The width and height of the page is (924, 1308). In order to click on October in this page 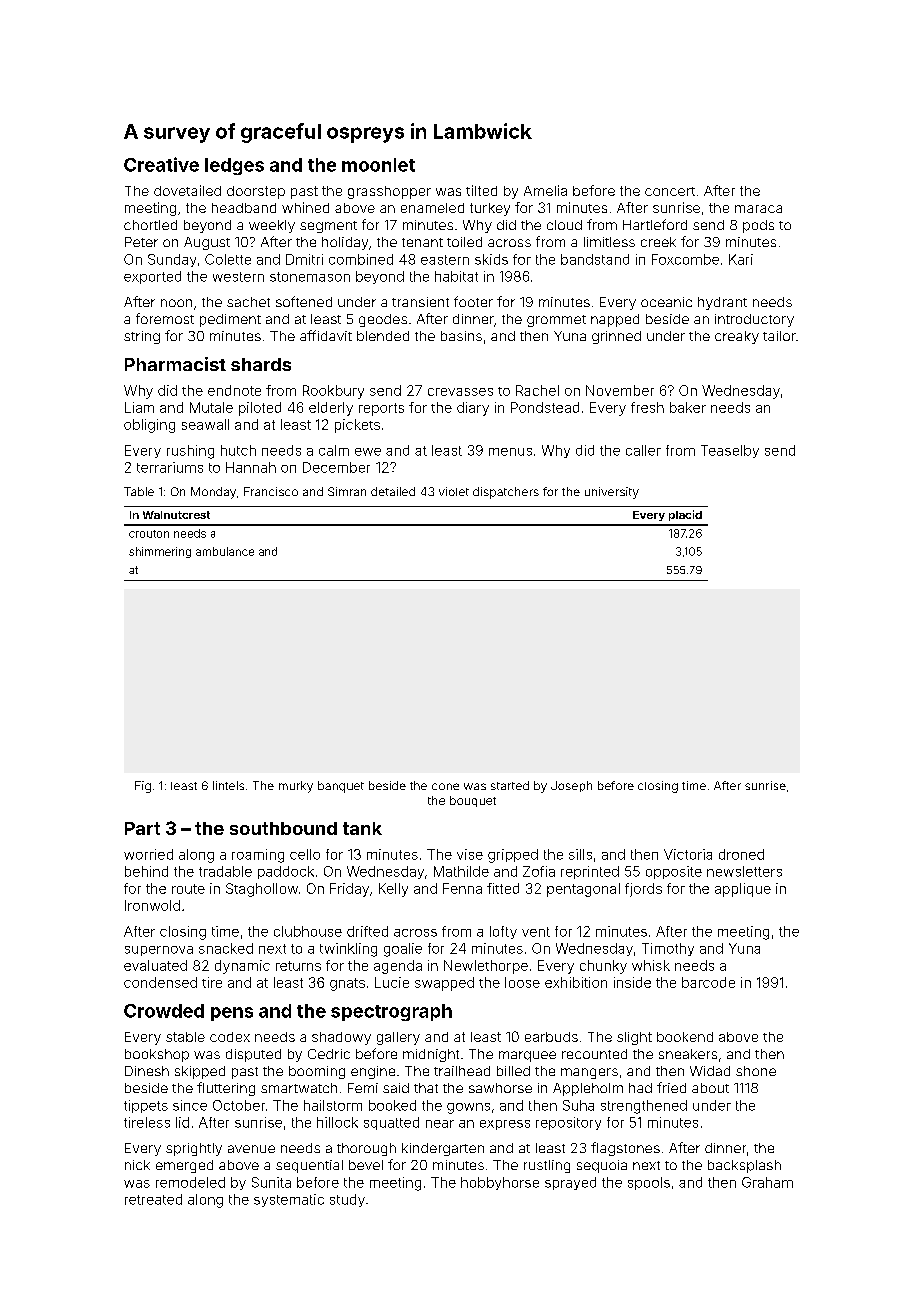, I will do `click(239, 1105)`.
